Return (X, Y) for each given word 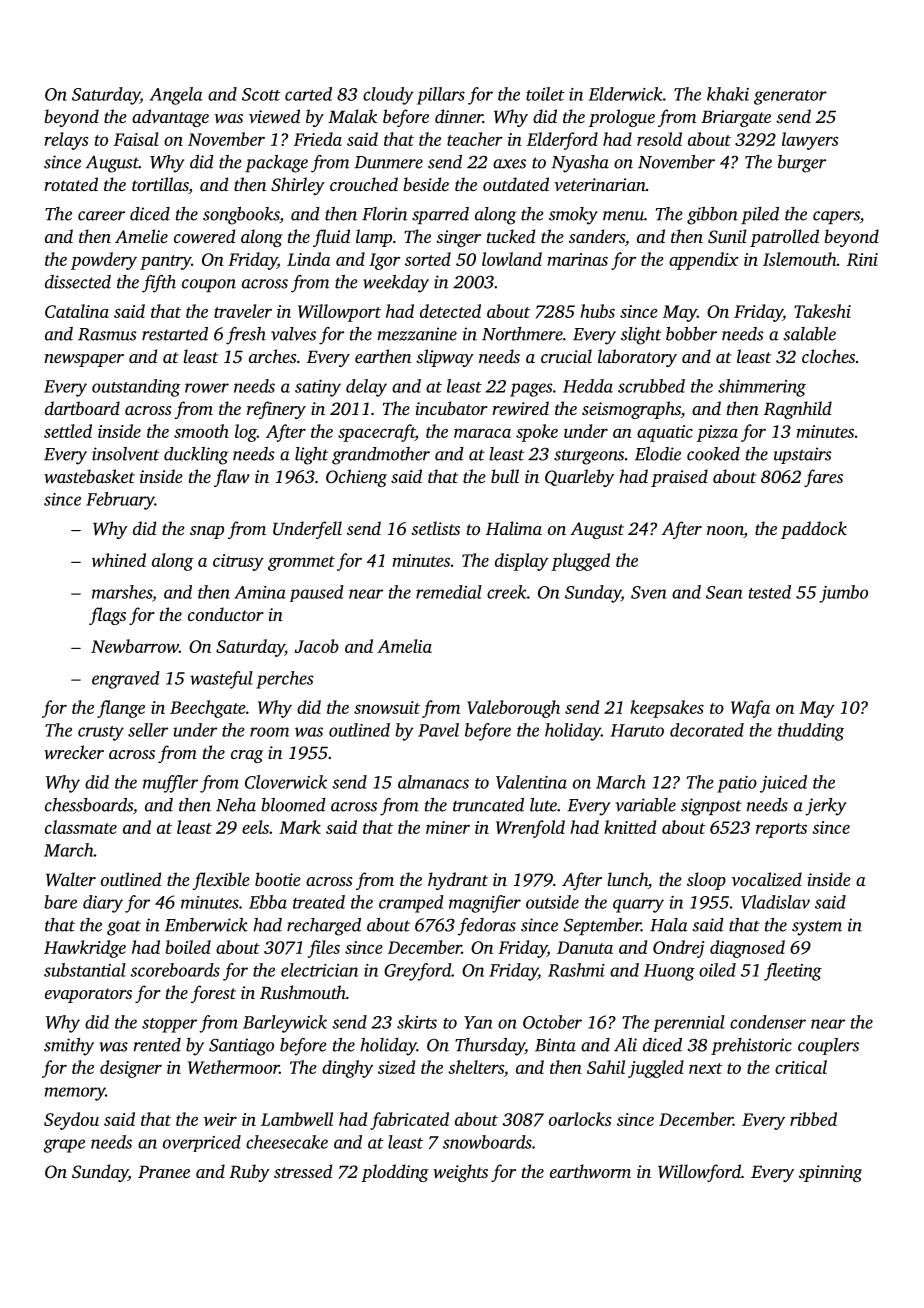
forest (213, 994)
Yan (478, 1022)
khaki (728, 94)
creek (507, 592)
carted (308, 94)
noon (725, 532)
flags (107, 616)
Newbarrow (135, 646)
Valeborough (513, 709)
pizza (717, 433)
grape (64, 1146)
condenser (768, 1022)
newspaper (84, 360)
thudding (811, 732)
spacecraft (376, 433)
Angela (176, 96)
